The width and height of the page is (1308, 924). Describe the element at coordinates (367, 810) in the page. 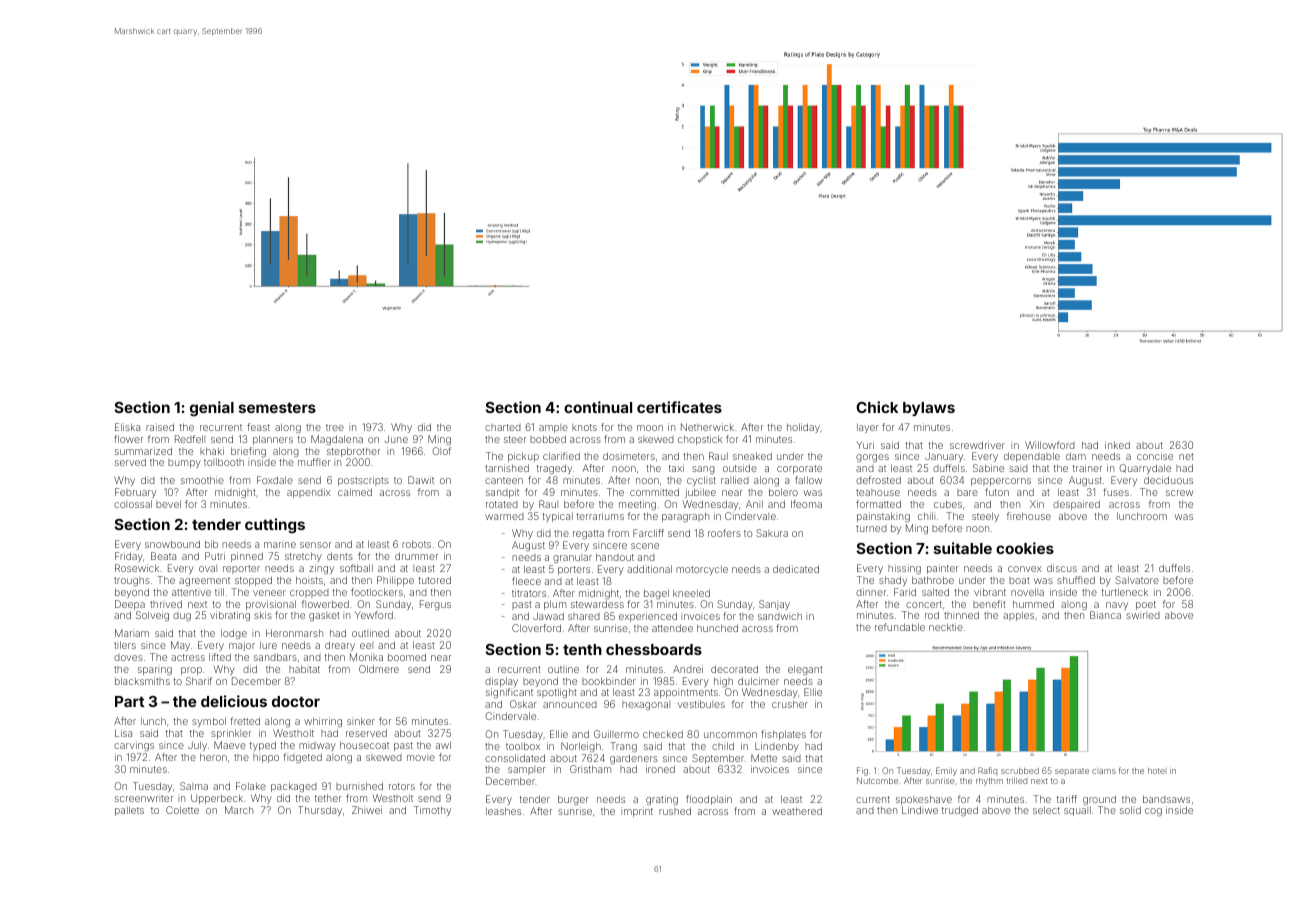

I see `Zhiwei` at that location.
